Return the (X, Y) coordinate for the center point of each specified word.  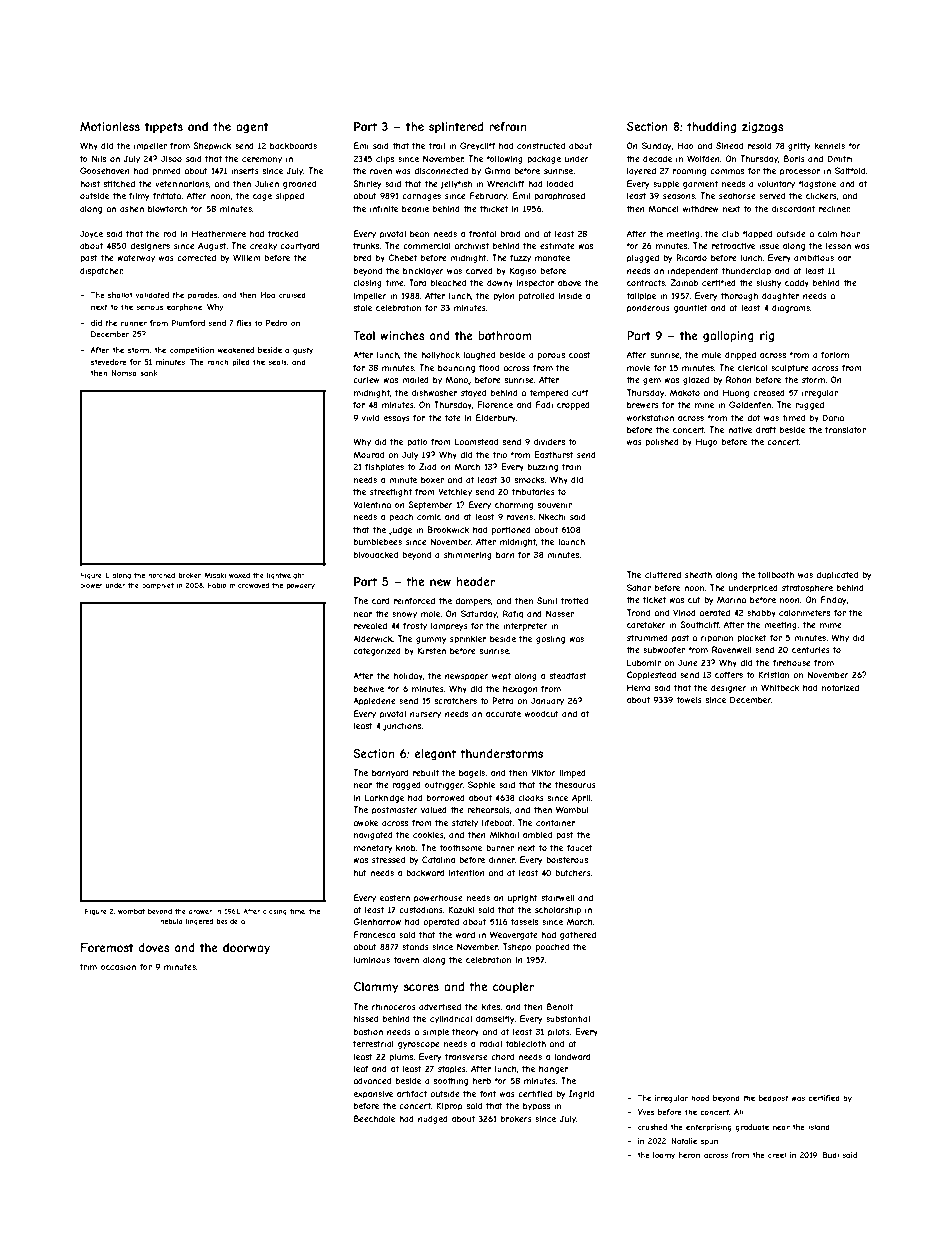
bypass (536, 1106)
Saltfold (850, 170)
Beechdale (374, 1118)
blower (91, 585)
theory (465, 1033)
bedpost (773, 1099)
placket (752, 639)
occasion (118, 967)
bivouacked (376, 554)
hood (700, 1098)
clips (385, 159)
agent (252, 128)
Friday (834, 600)
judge (400, 530)
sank (149, 373)
